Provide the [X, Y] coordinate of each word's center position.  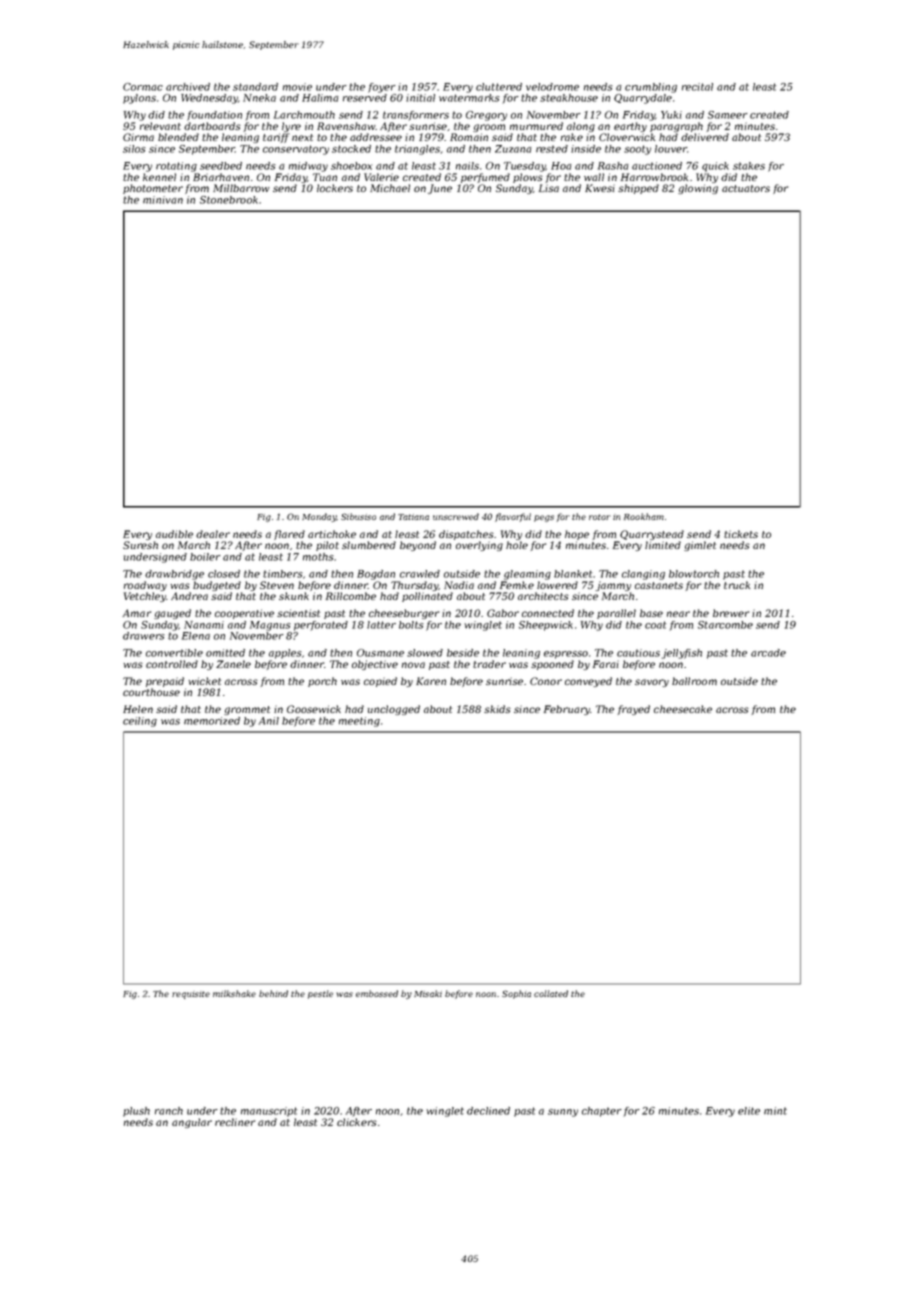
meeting [359, 722]
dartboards [212, 126]
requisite [191, 995]
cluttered [499, 87]
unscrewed [456, 516]
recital [697, 87]
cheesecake [683, 709]
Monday [319, 517]
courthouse [151, 692]
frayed [633, 710]
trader [489, 664]
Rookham [644, 516]
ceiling [140, 722]
